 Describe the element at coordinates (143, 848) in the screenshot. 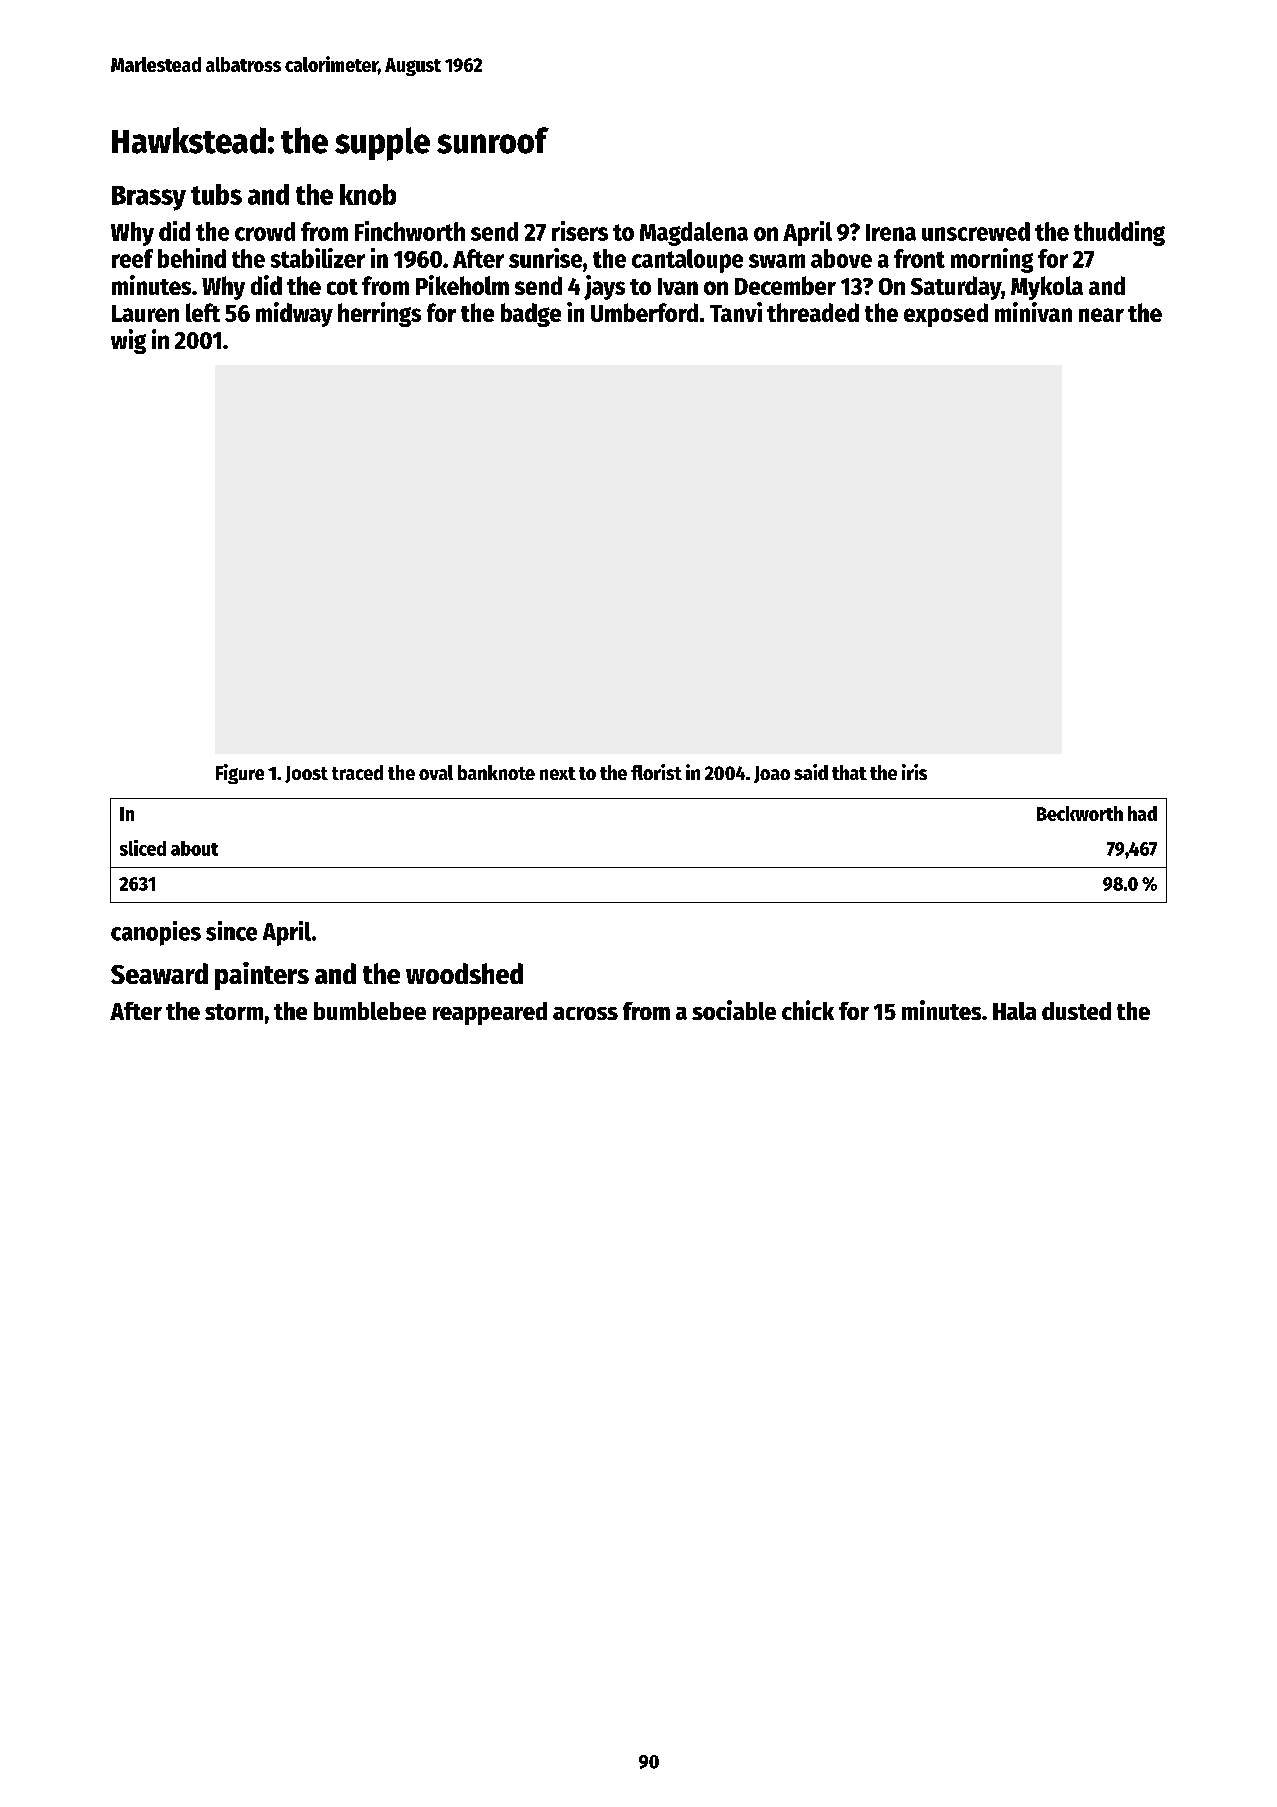

I see `sliced` at that location.
